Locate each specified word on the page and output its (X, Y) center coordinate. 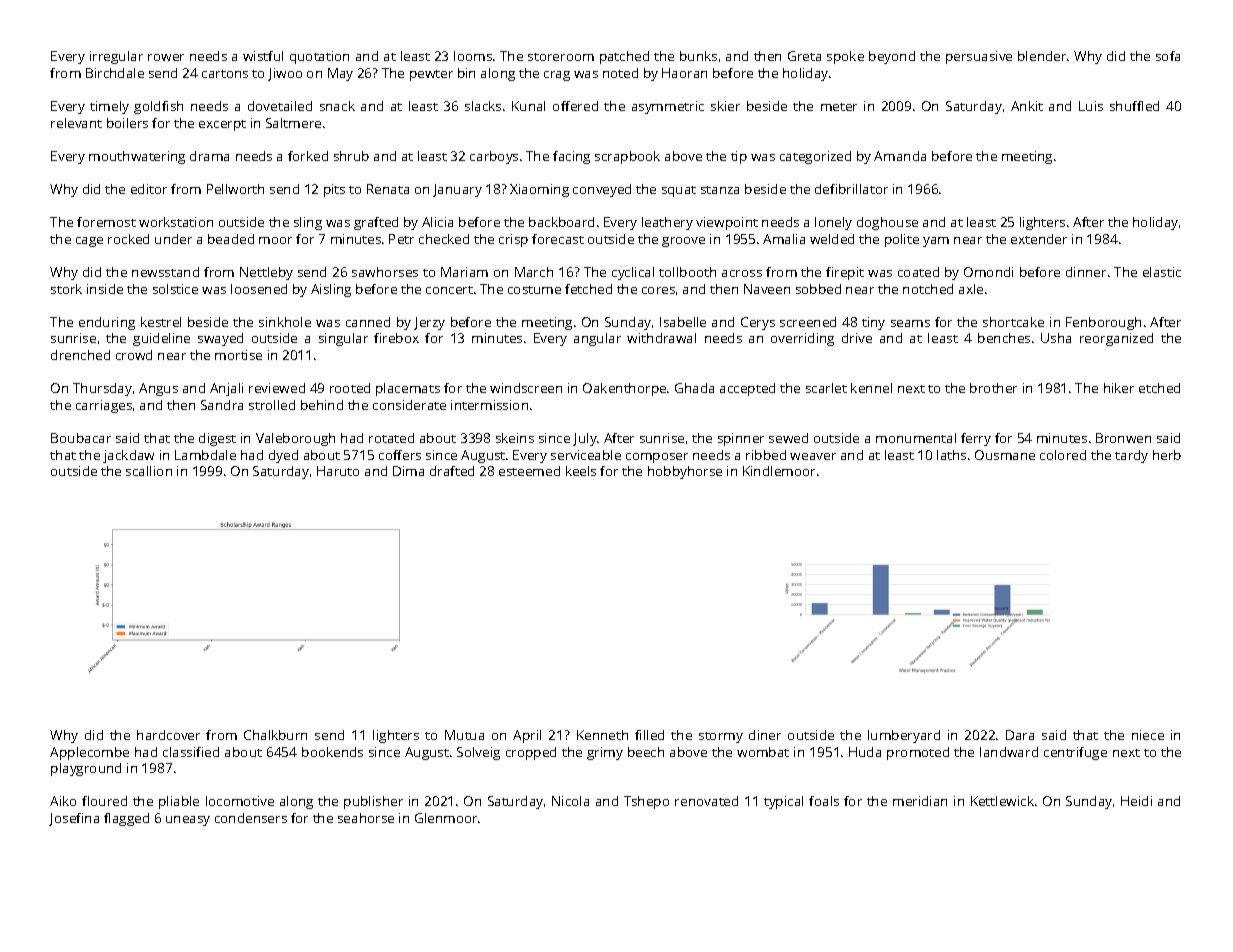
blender (1042, 56)
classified (191, 752)
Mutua (464, 735)
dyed (283, 456)
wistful (263, 56)
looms (473, 56)
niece (1148, 735)
